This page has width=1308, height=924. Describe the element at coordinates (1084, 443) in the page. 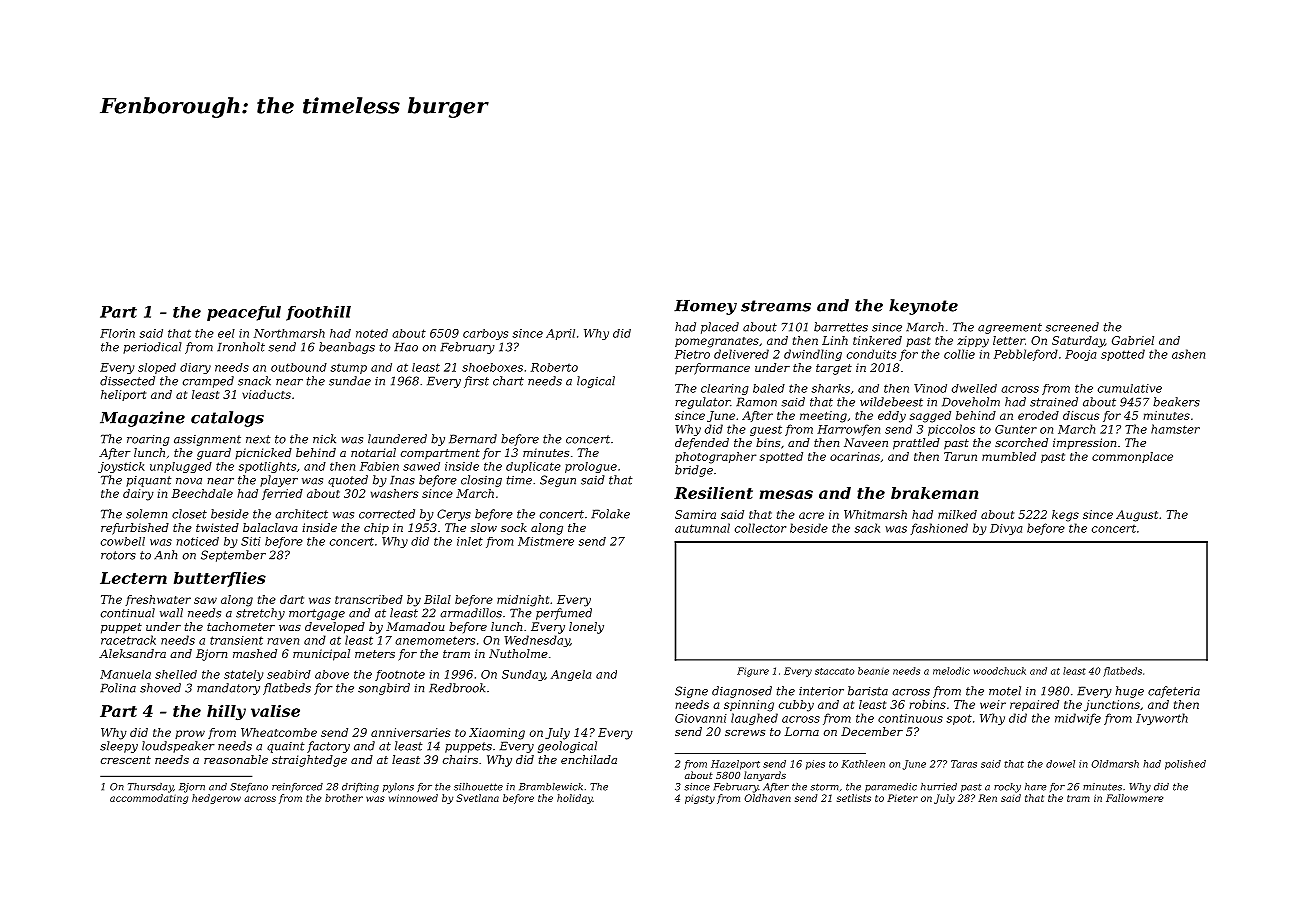

I see `impression` at that location.
